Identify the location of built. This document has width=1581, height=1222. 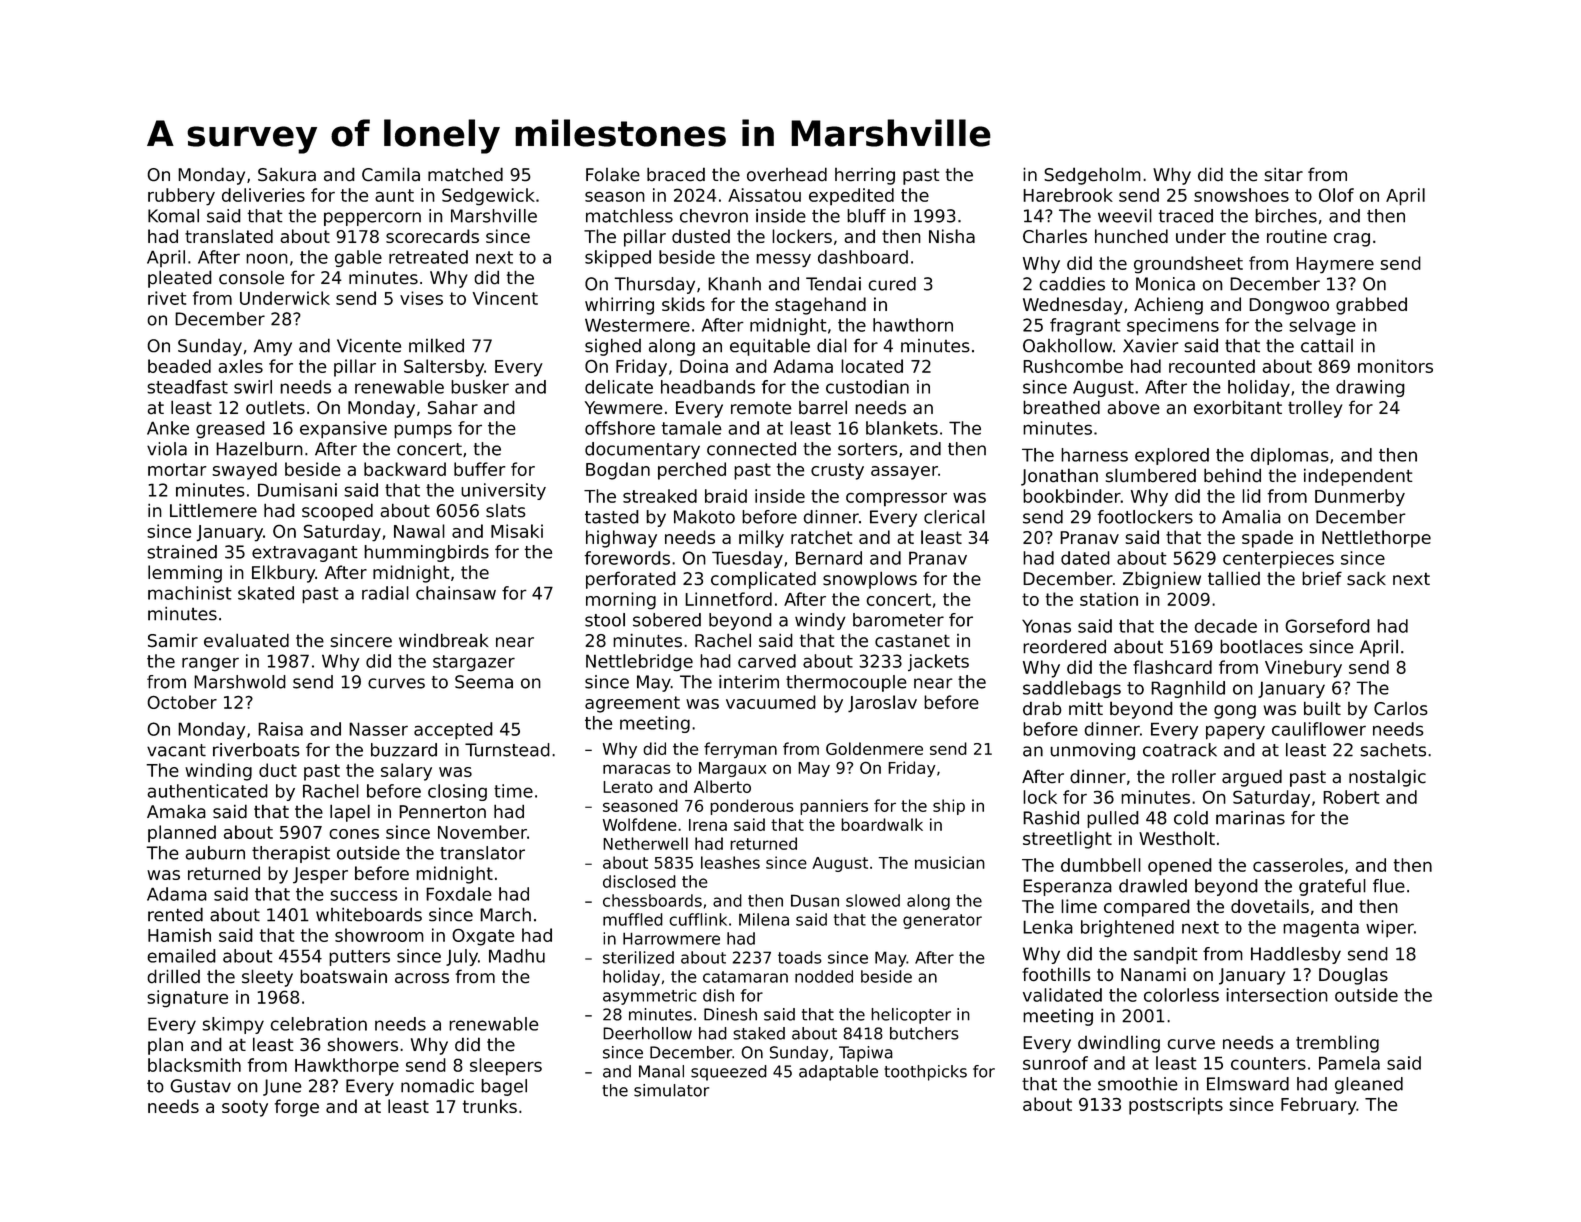
(1322, 708).
